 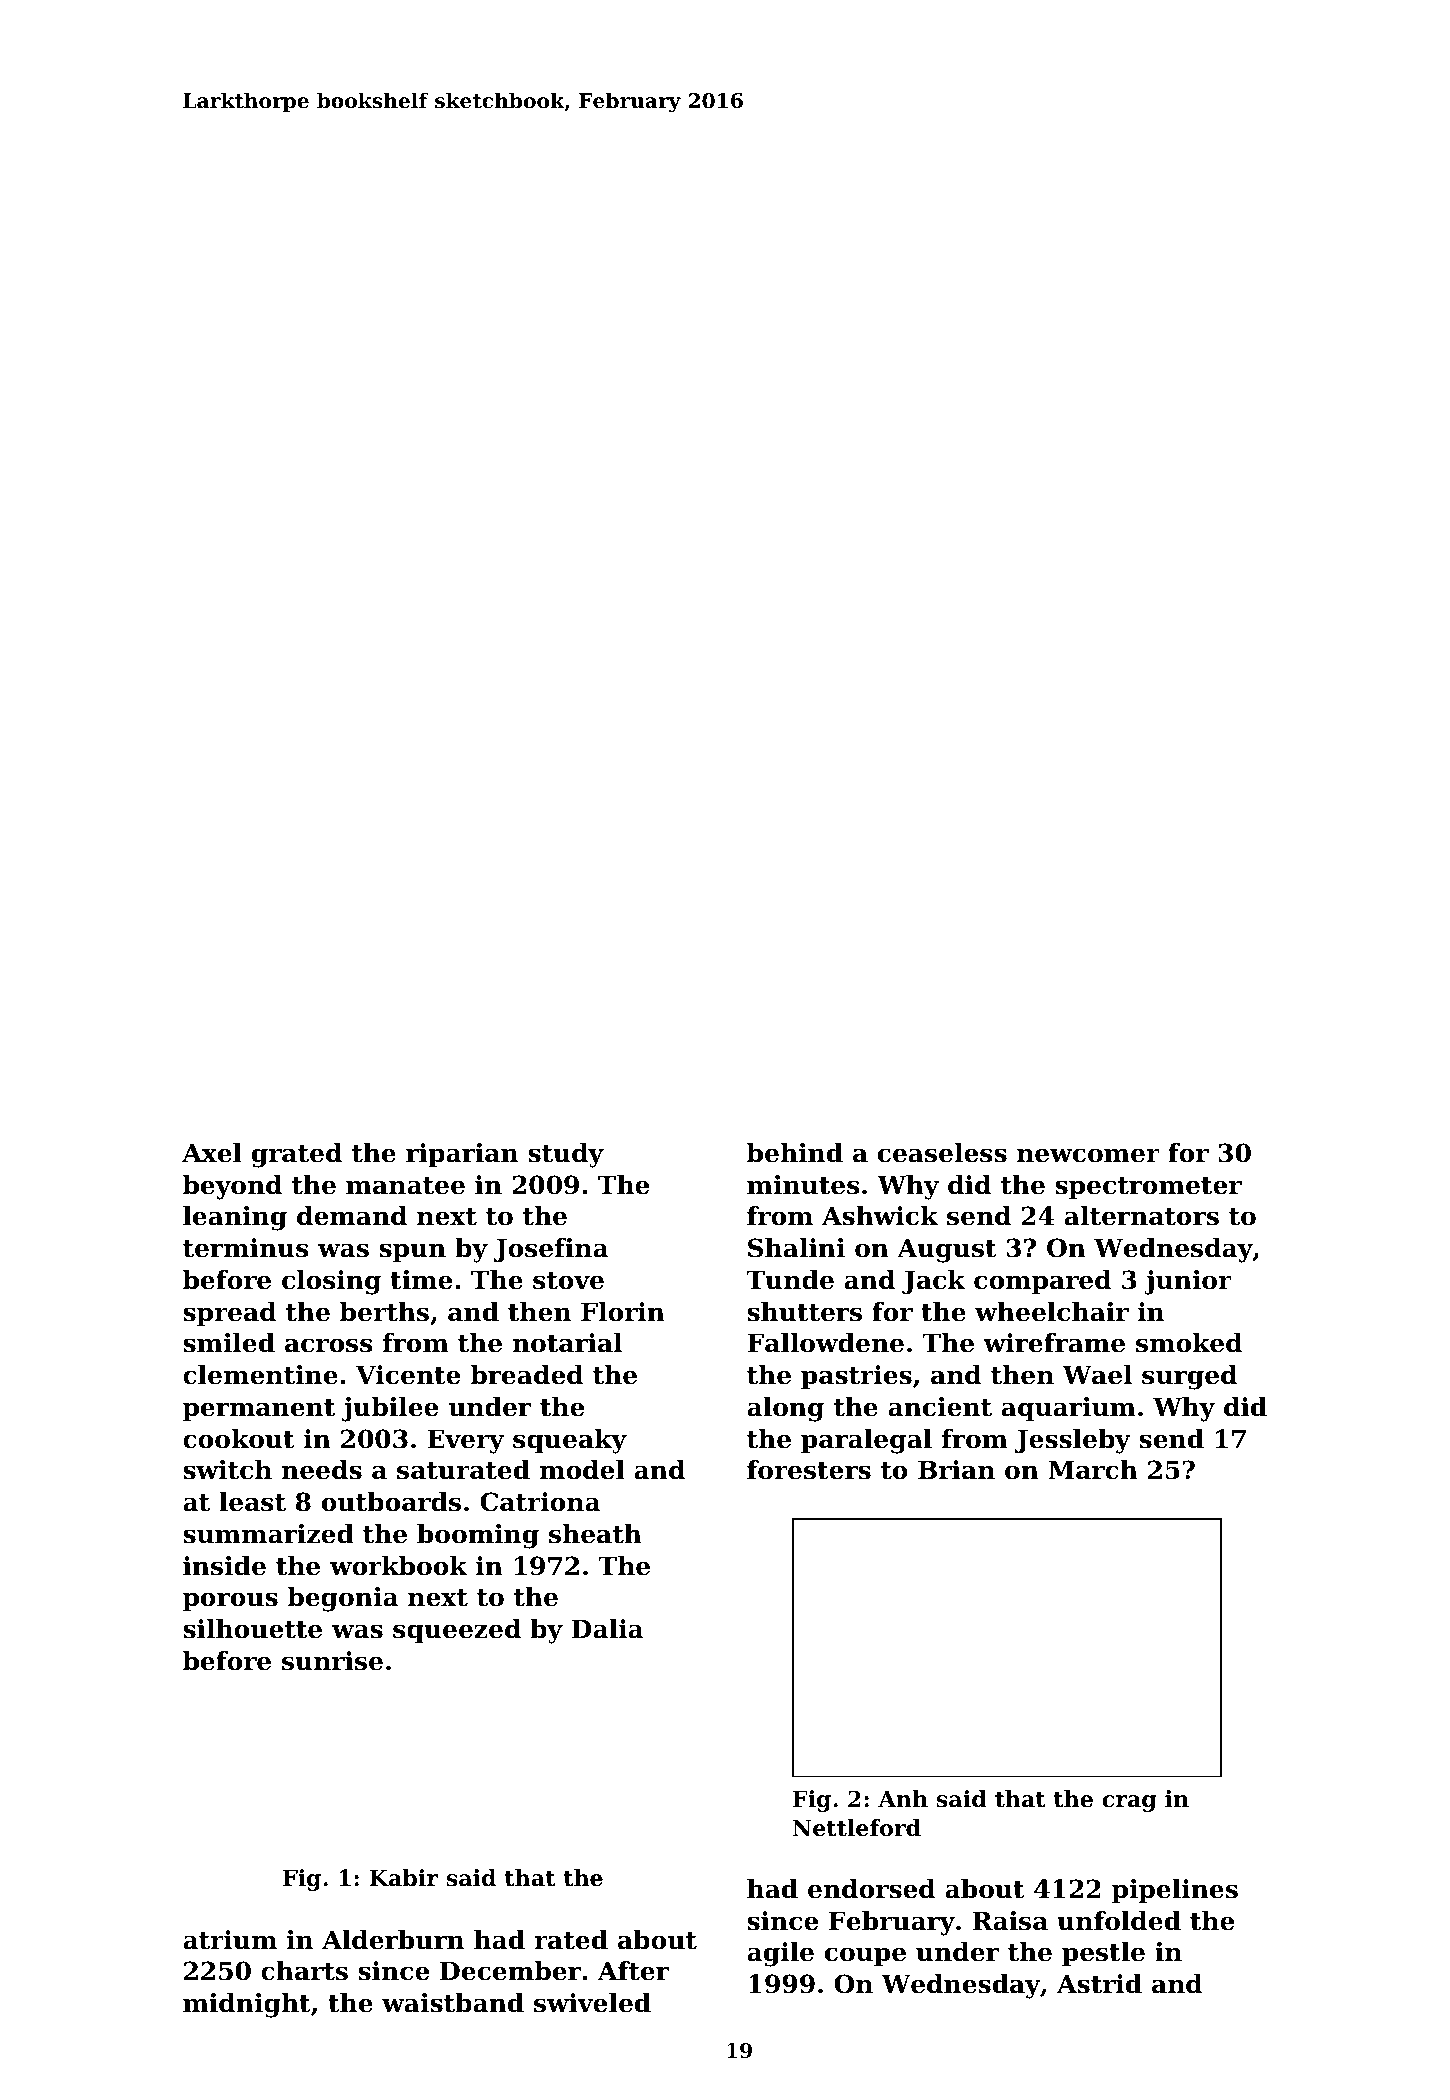 I want to click on March, so click(x=1093, y=1470).
